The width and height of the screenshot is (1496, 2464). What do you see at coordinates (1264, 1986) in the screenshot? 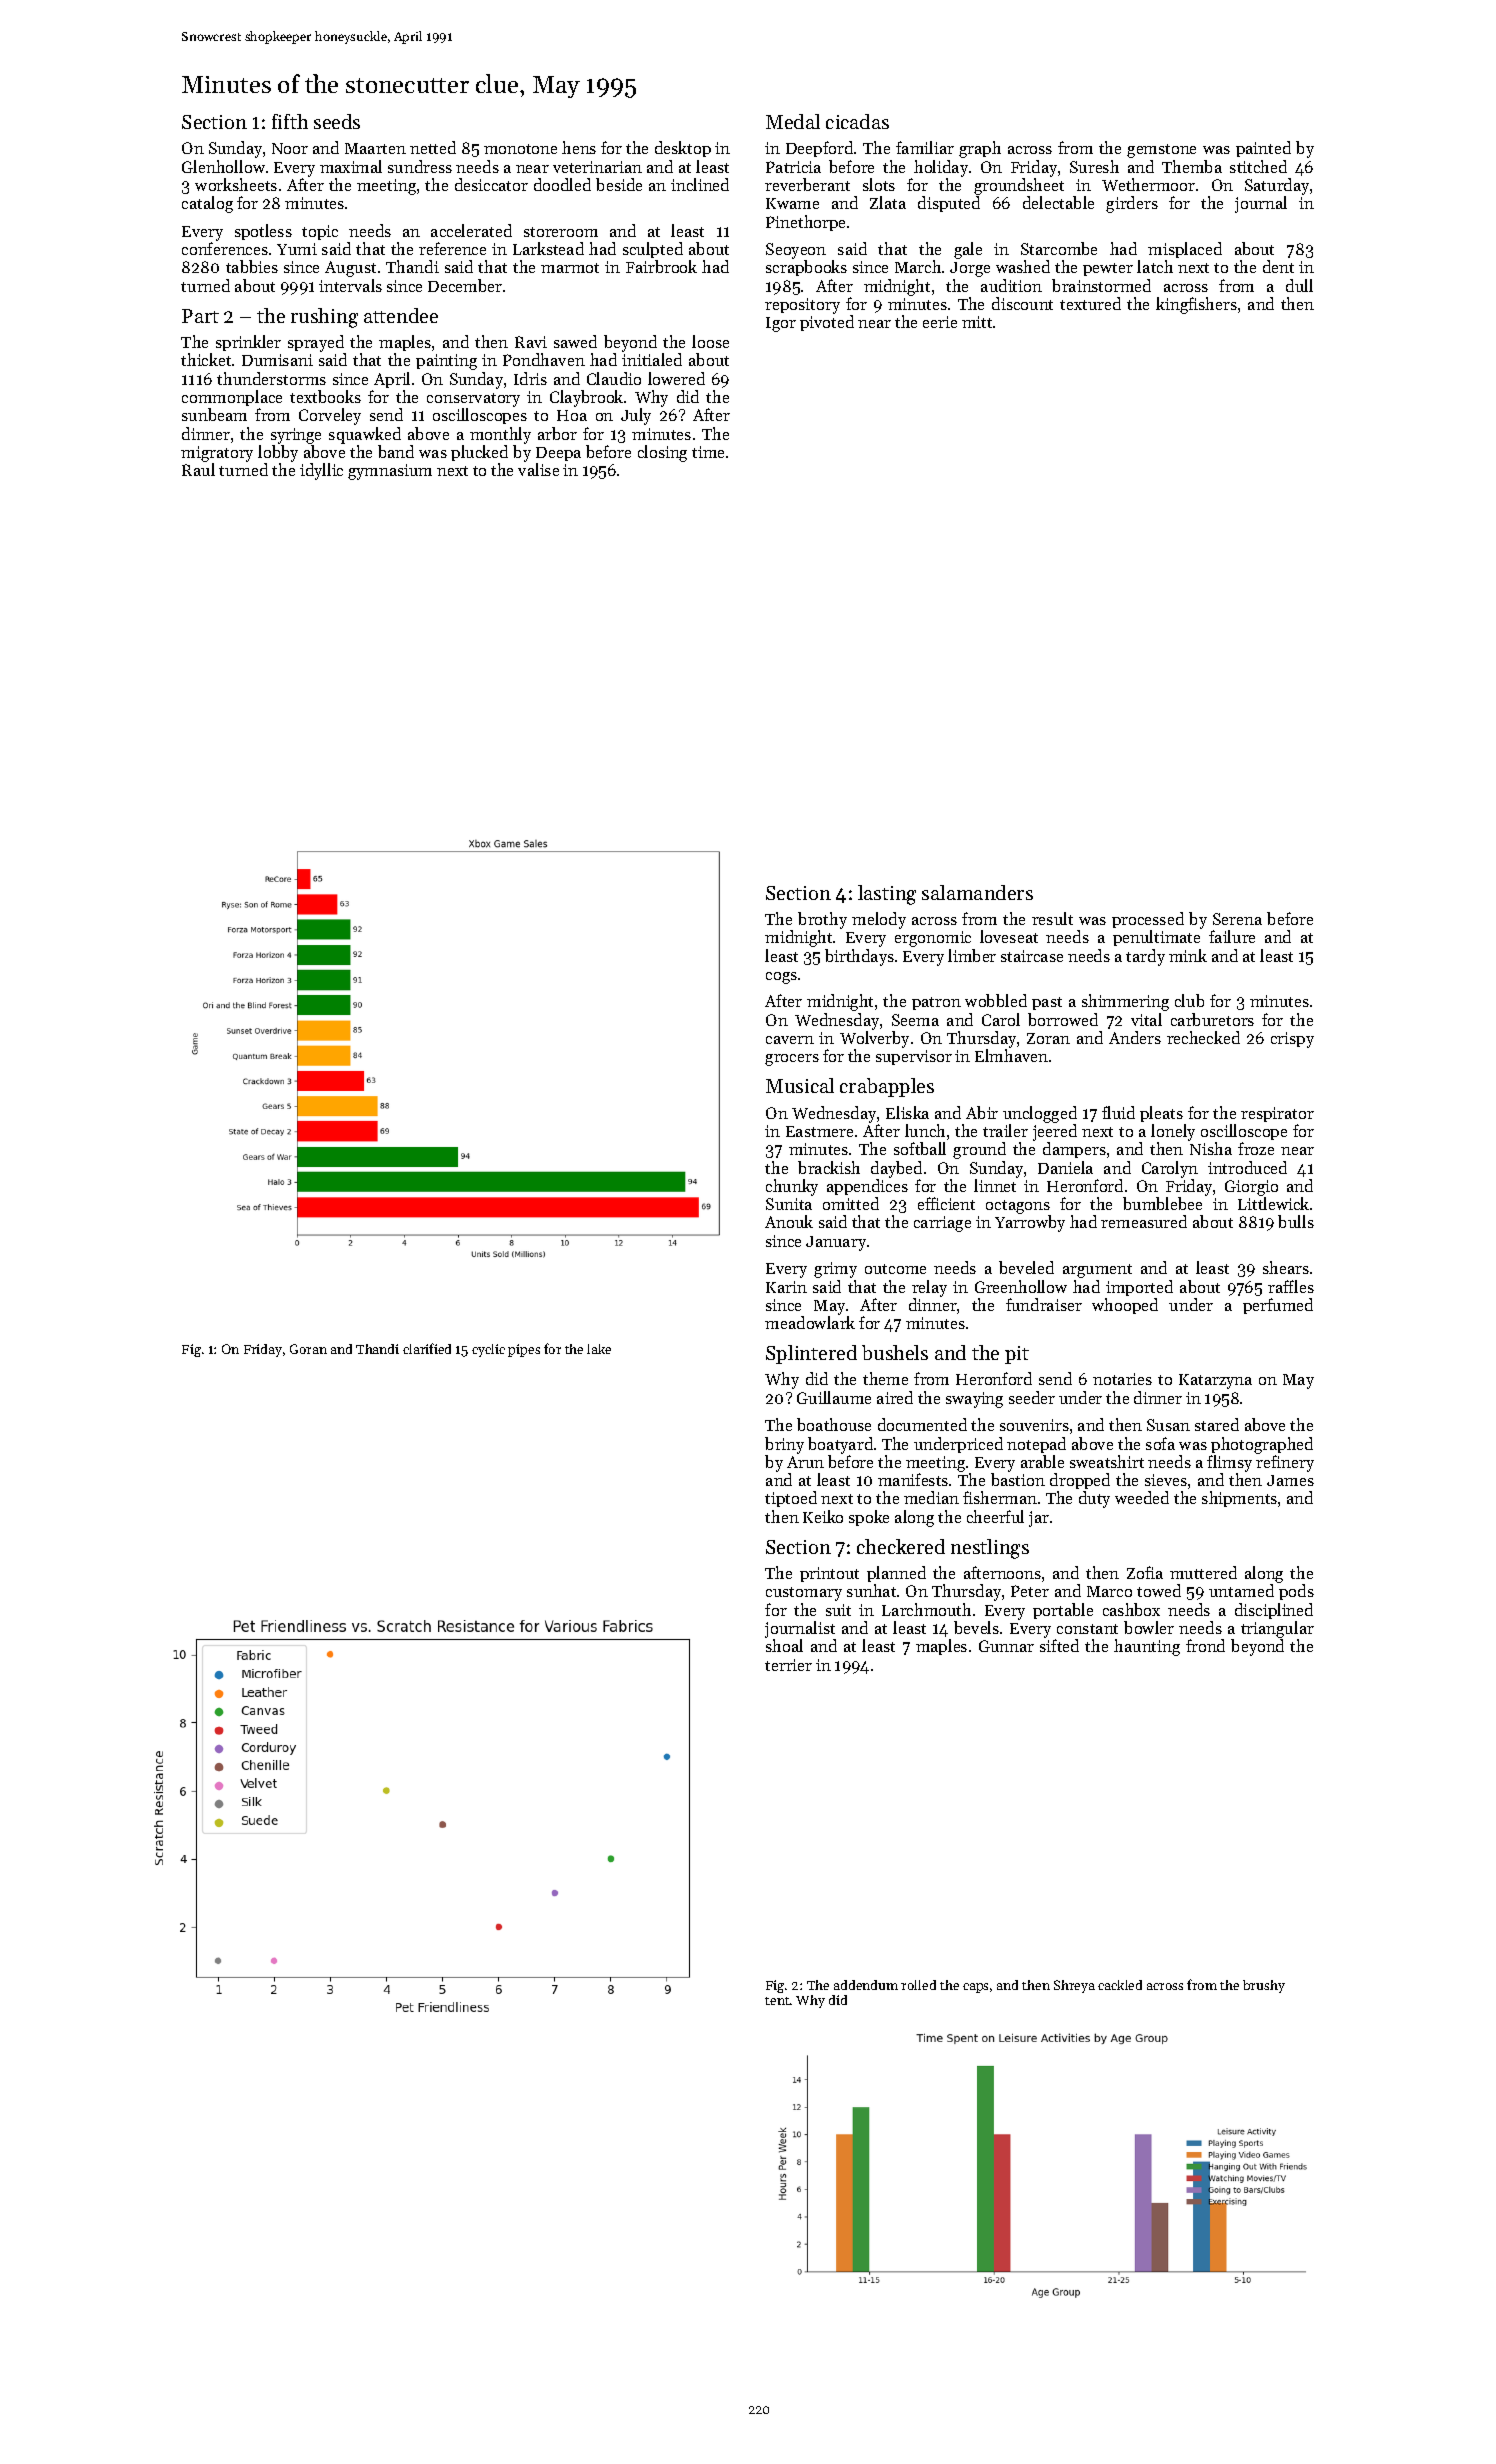
I see `brushy` at bounding box center [1264, 1986].
